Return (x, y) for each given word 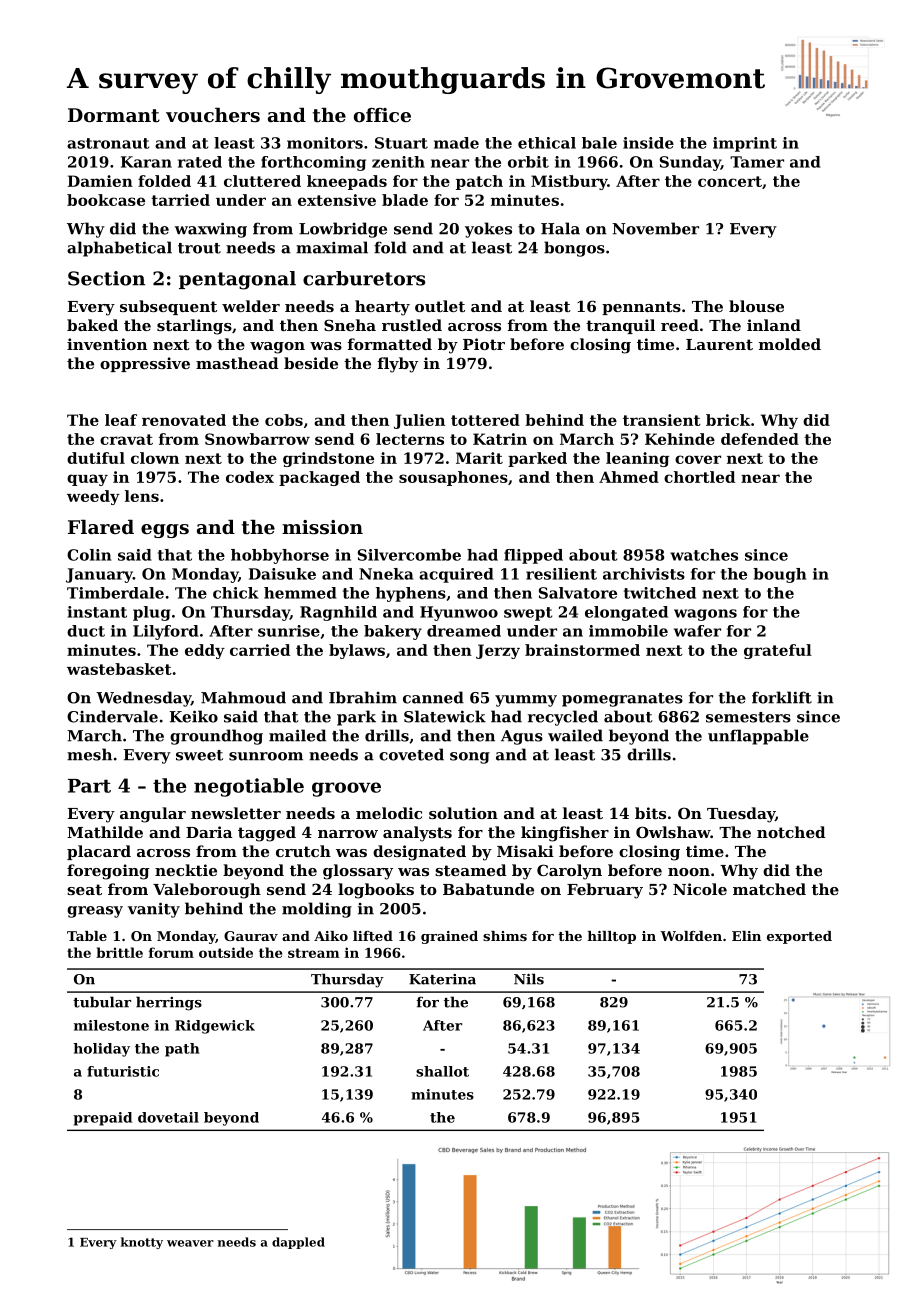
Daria (209, 832)
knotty (142, 1243)
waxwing (210, 230)
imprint (745, 144)
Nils (529, 979)
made (456, 143)
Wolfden (691, 936)
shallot (442, 1071)
